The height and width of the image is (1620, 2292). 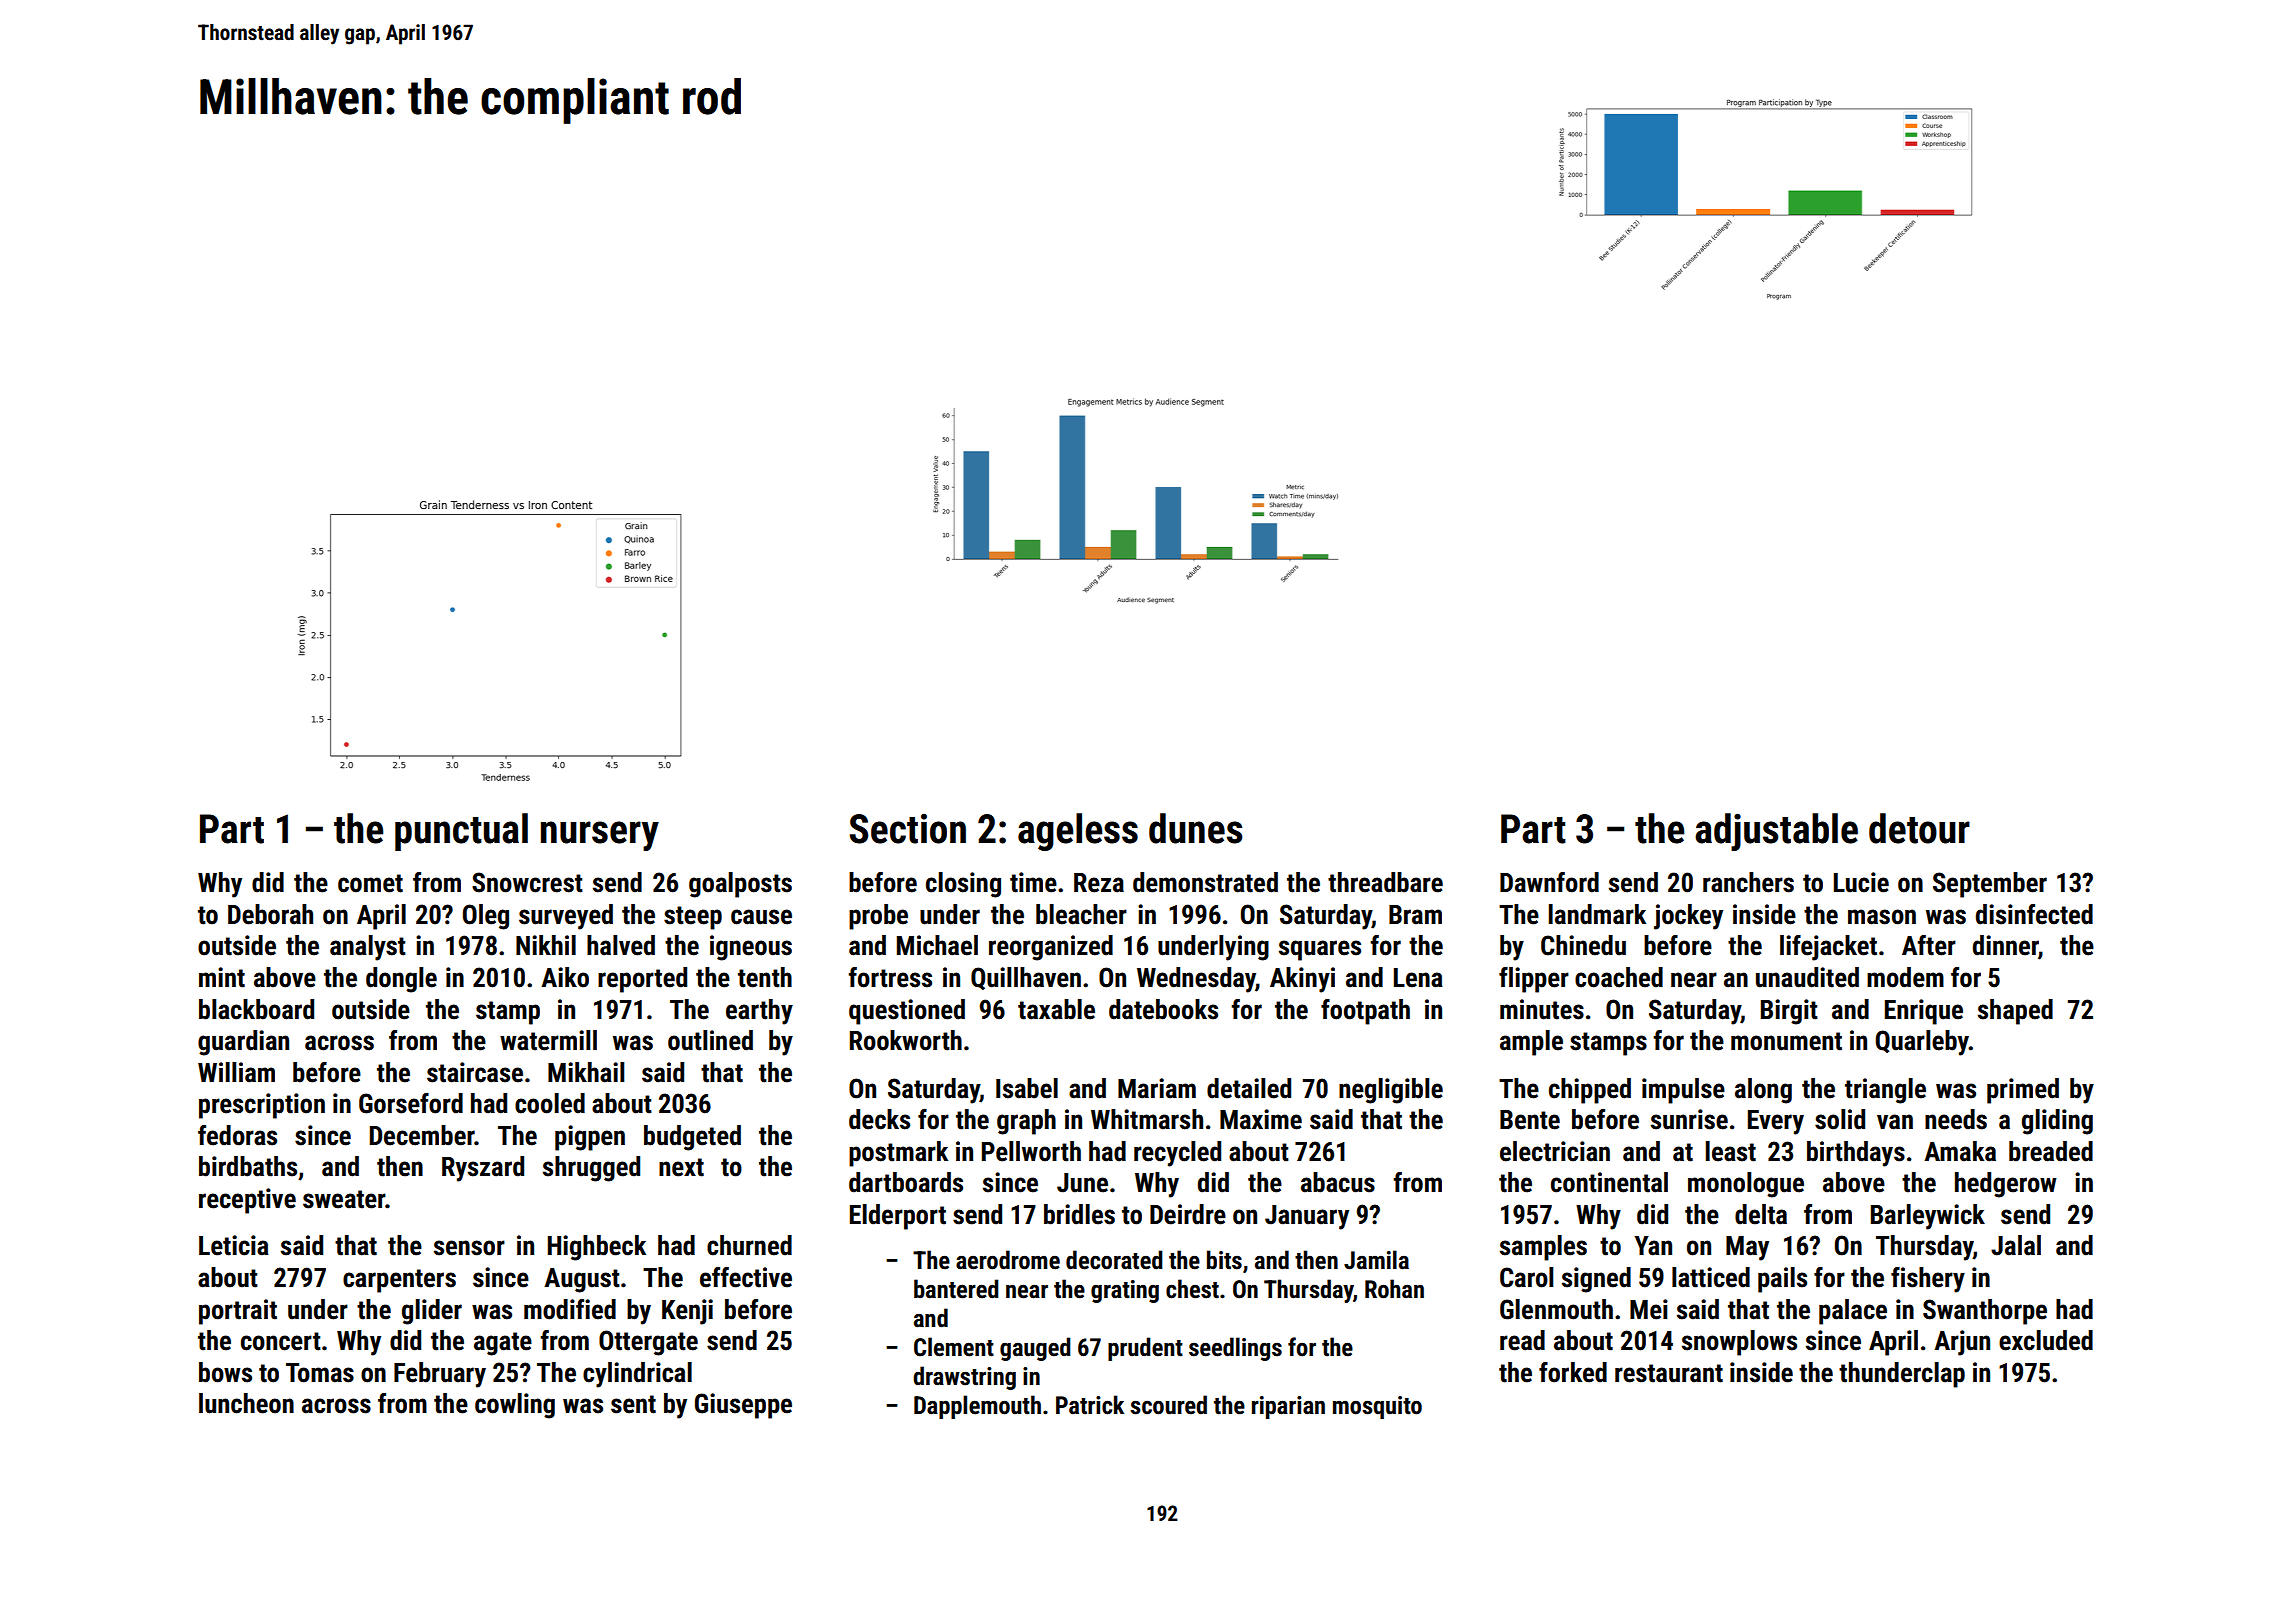 I want to click on punctual, so click(x=461, y=832).
